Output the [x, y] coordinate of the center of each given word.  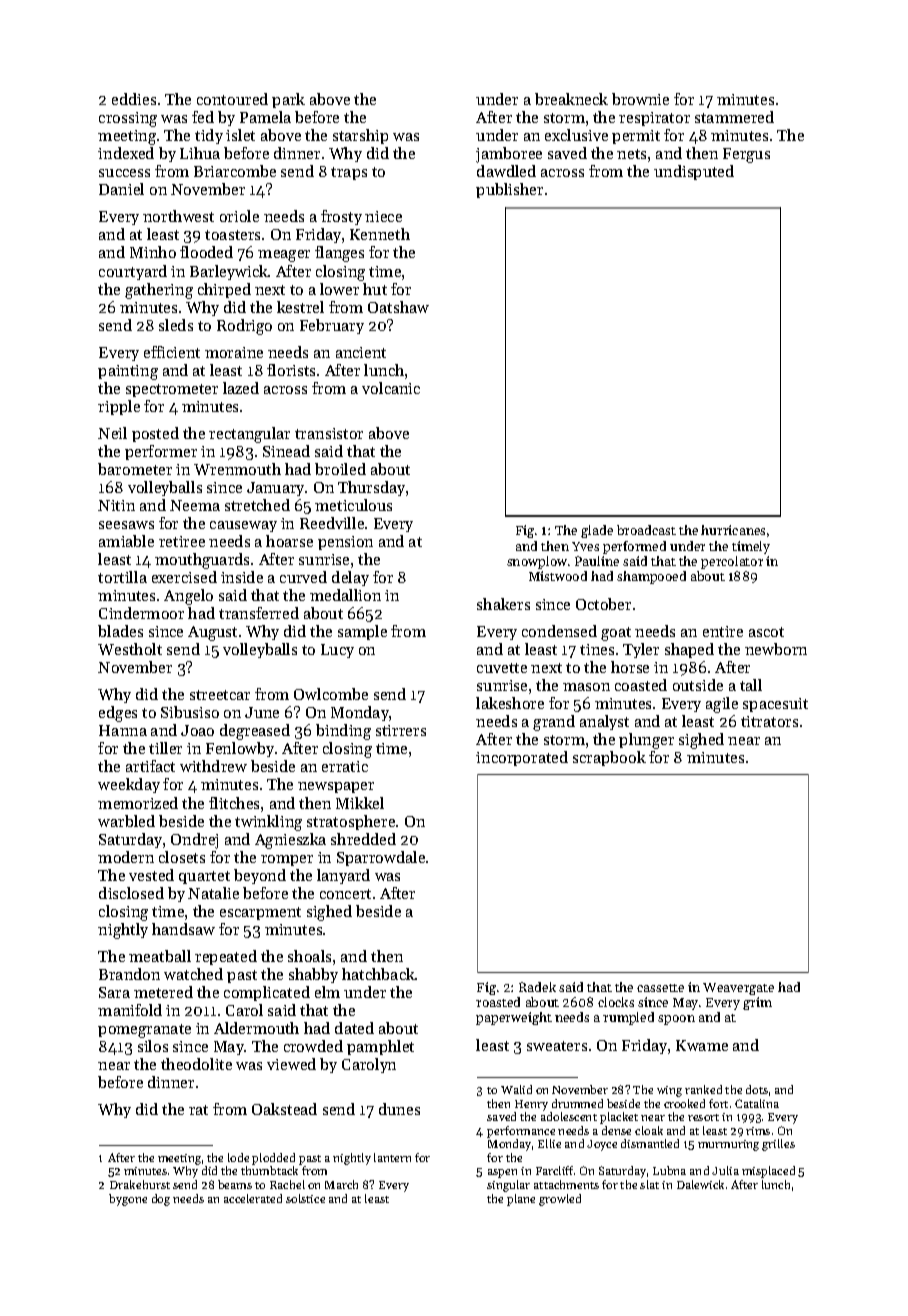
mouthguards [202, 561]
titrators [769, 721]
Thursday [371, 488]
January [275, 489]
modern [126, 857]
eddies [134, 99]
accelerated [253, 1198]
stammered [734, 117]
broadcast [646, 530]
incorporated [522, 758]
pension [345, 543]
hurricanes [733, 530]
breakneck [571, 99]
